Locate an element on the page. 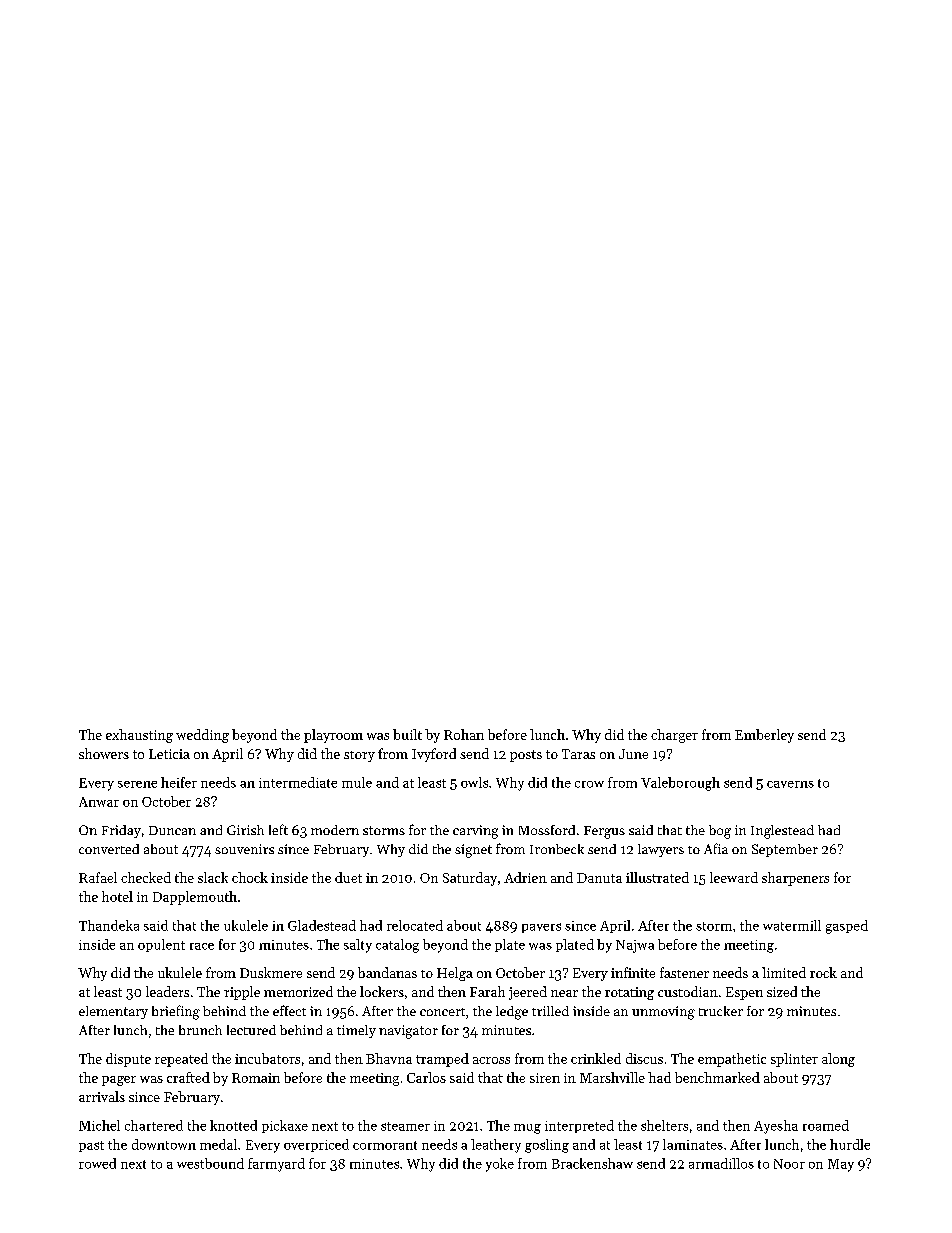  Bhavna is located at coordinates (389, 1058).
